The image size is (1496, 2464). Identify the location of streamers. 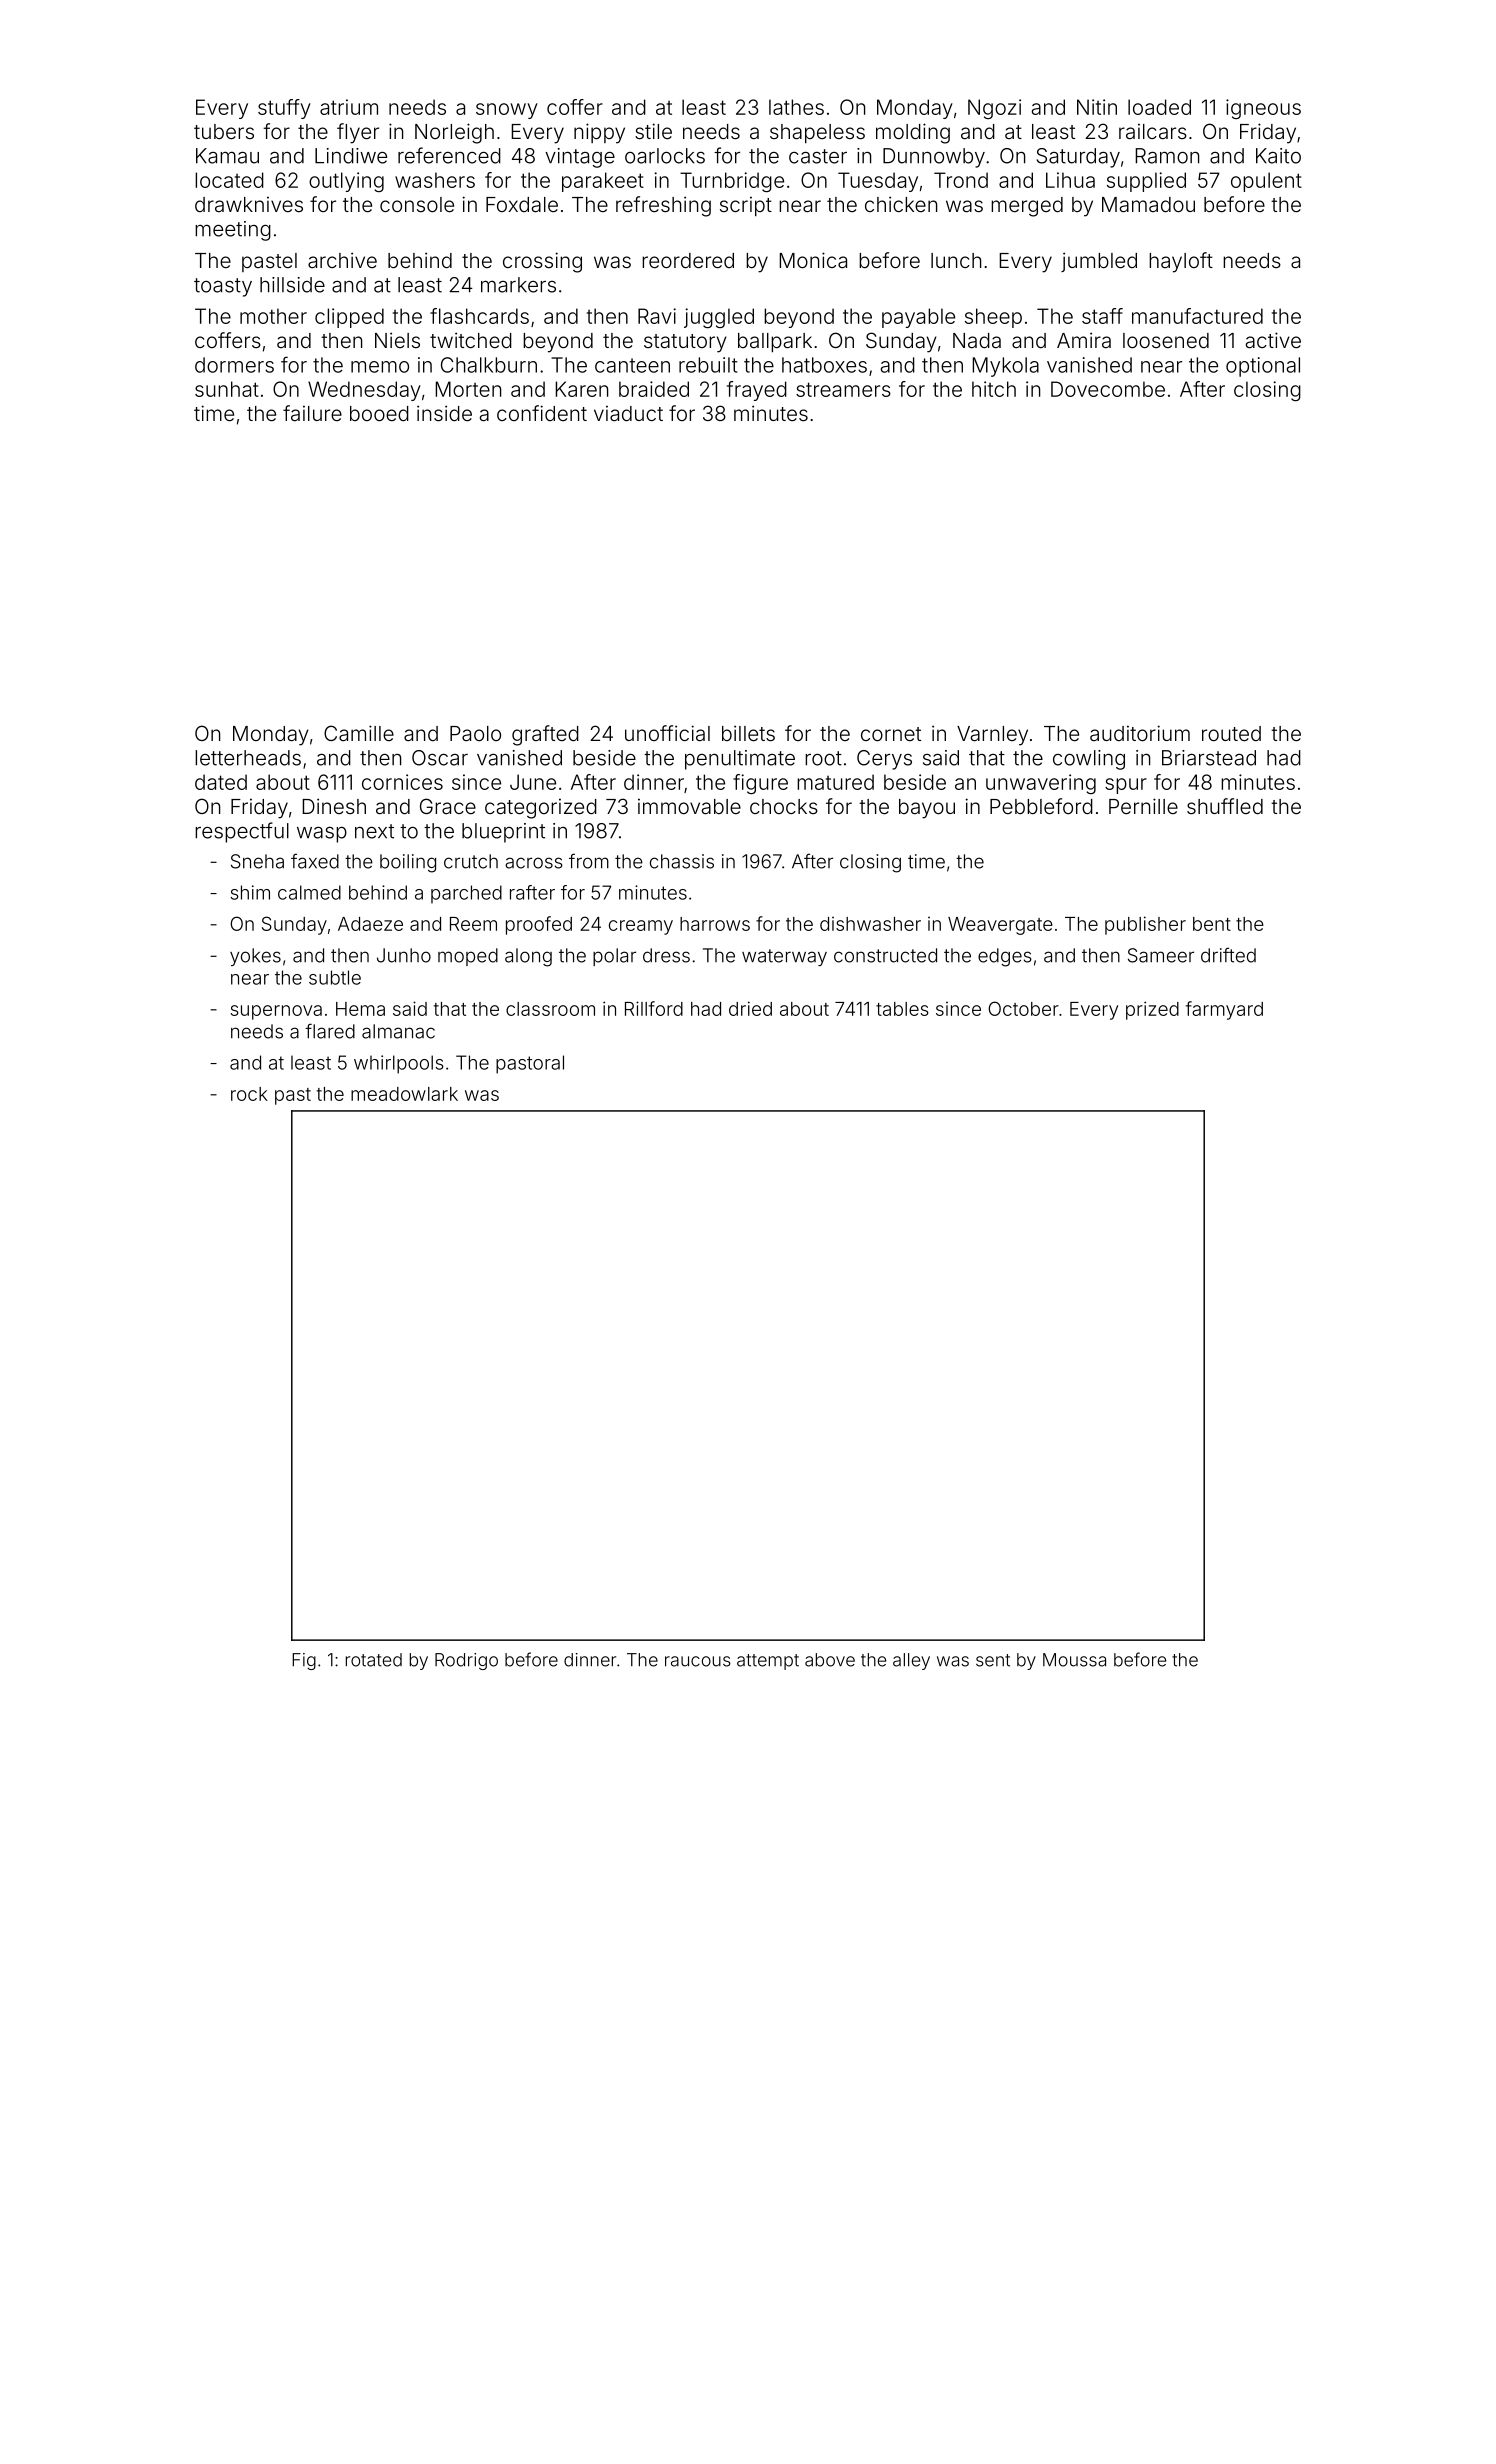
(843, 389).
